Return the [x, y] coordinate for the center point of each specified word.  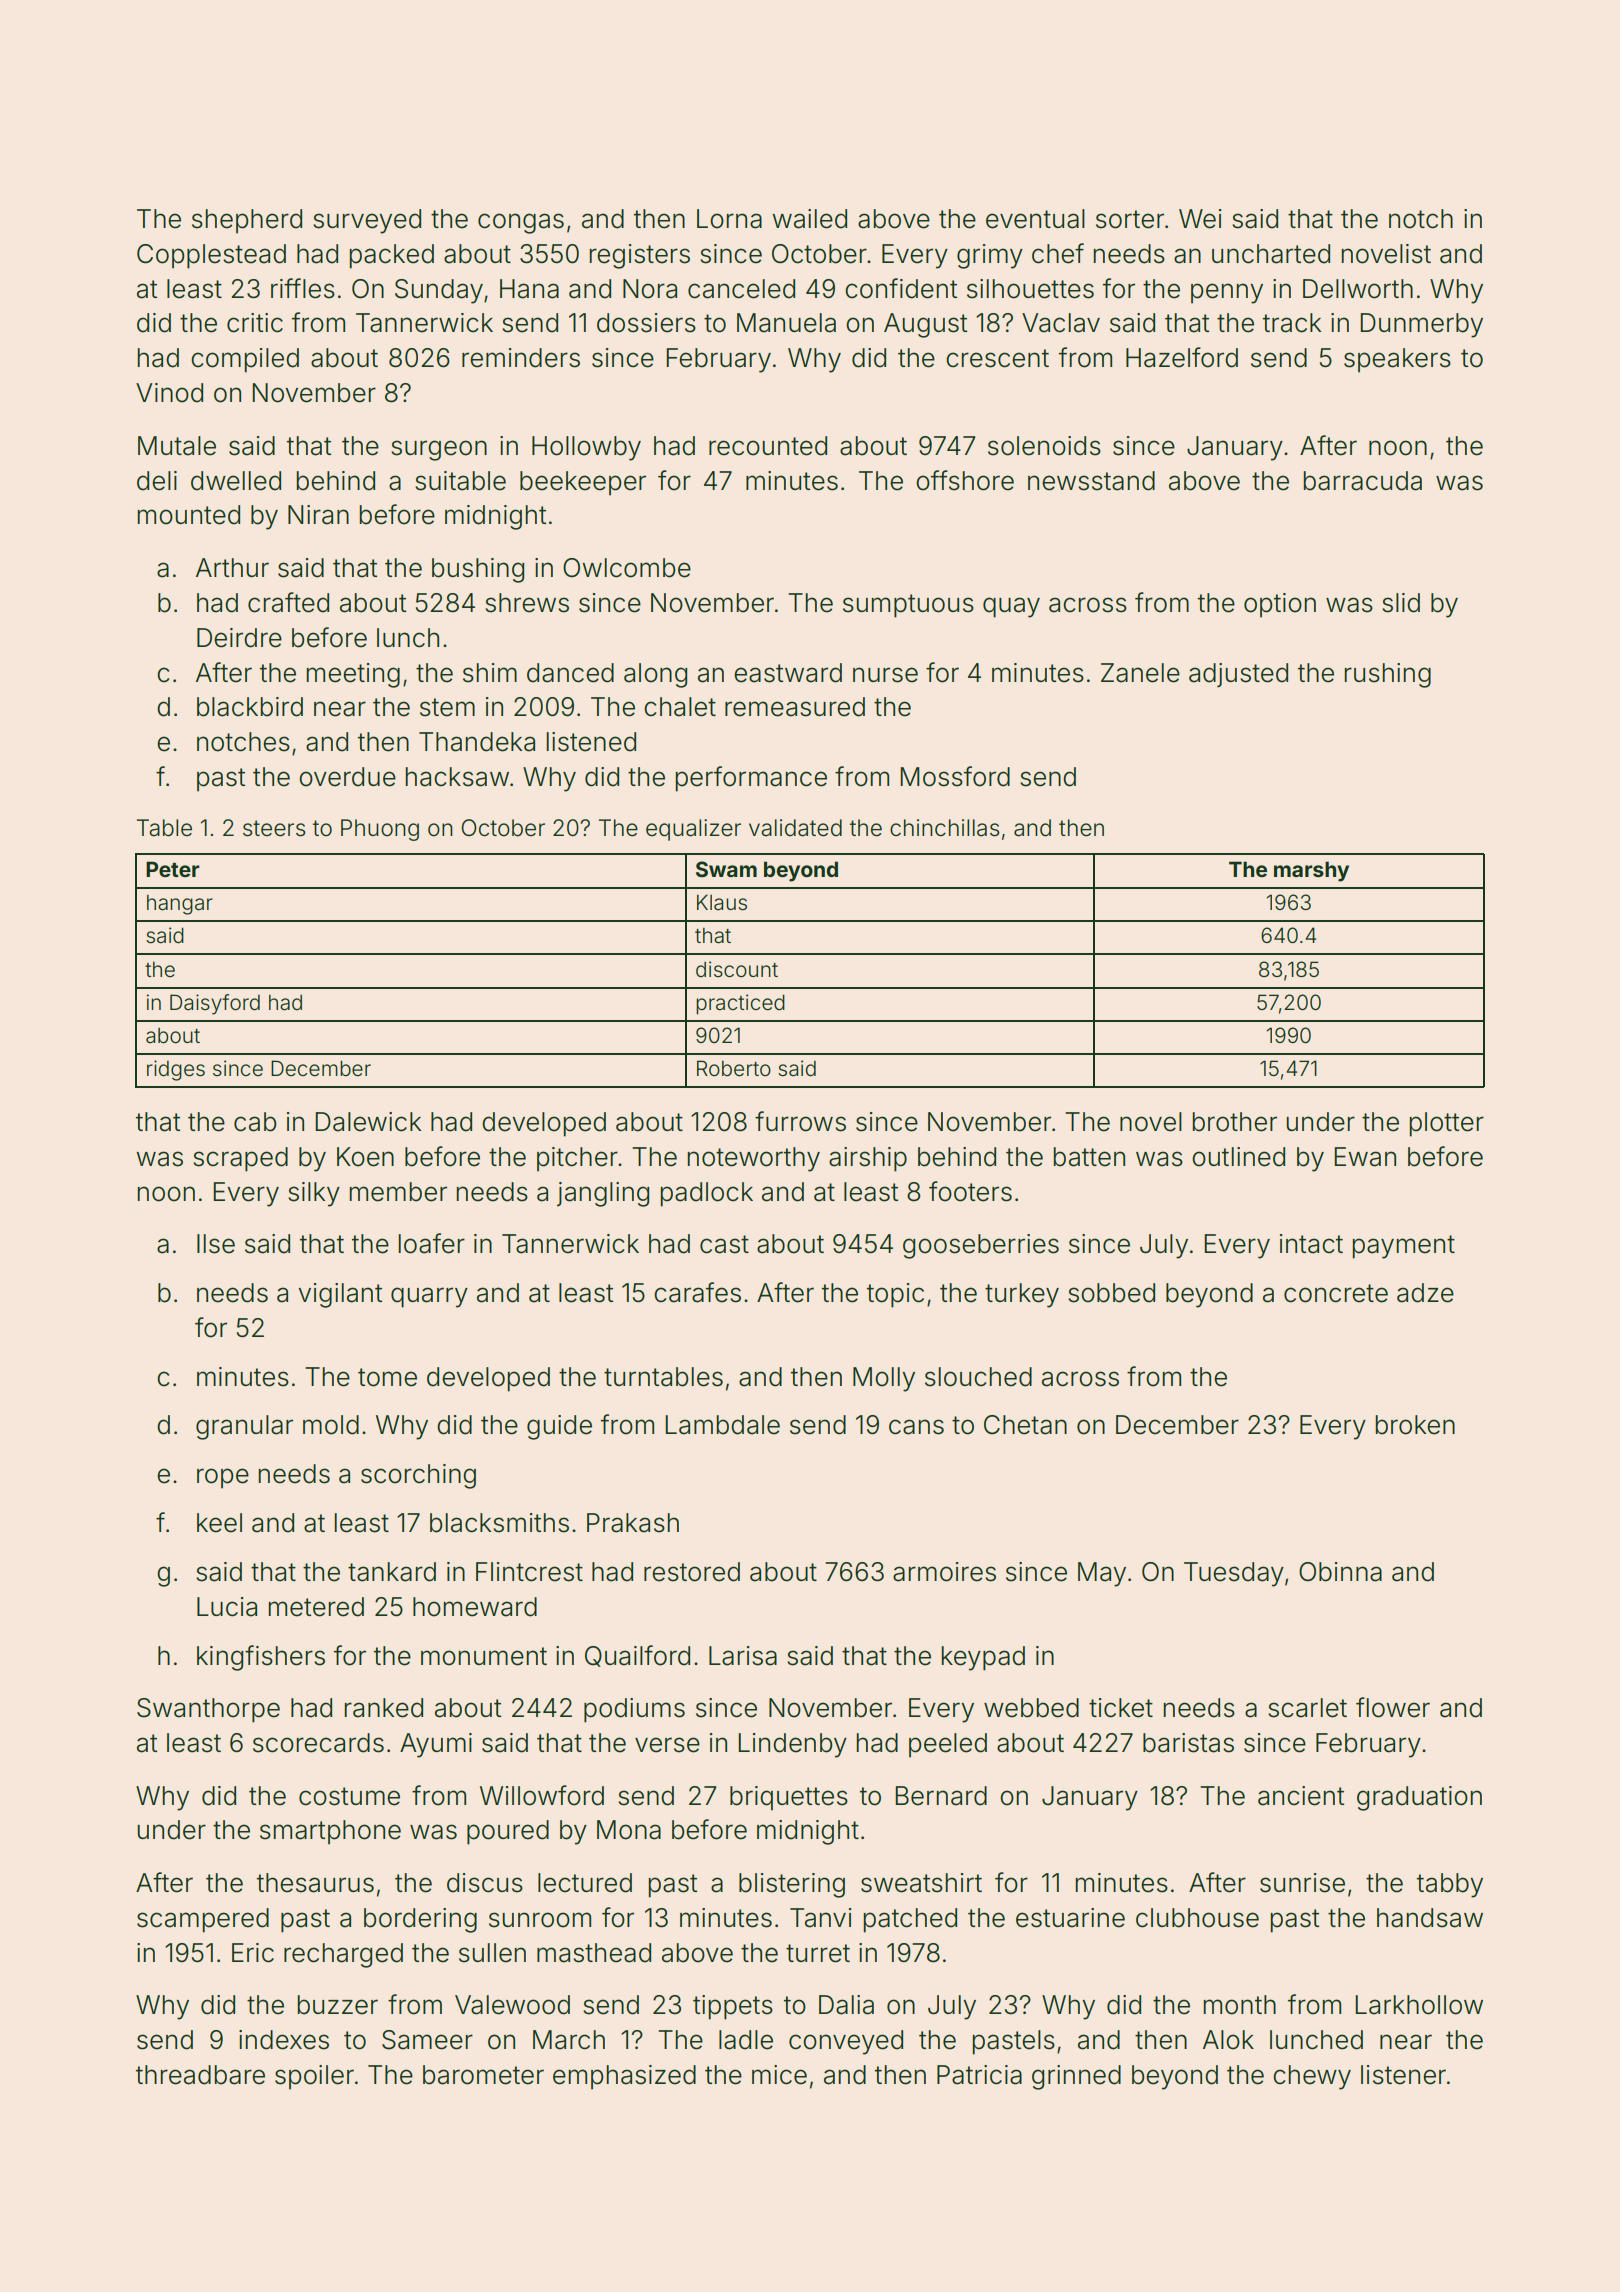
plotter [1447, 1124]
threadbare [200, 2075]
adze [1425, 1293]
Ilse [216, 1244]
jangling [603, 1194]
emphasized [624, 2077]
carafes [697, 1292]
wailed [810, 219]
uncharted [1271, 254]
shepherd [247, 221]
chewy [1312, 2077]
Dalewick [368, 1122]
